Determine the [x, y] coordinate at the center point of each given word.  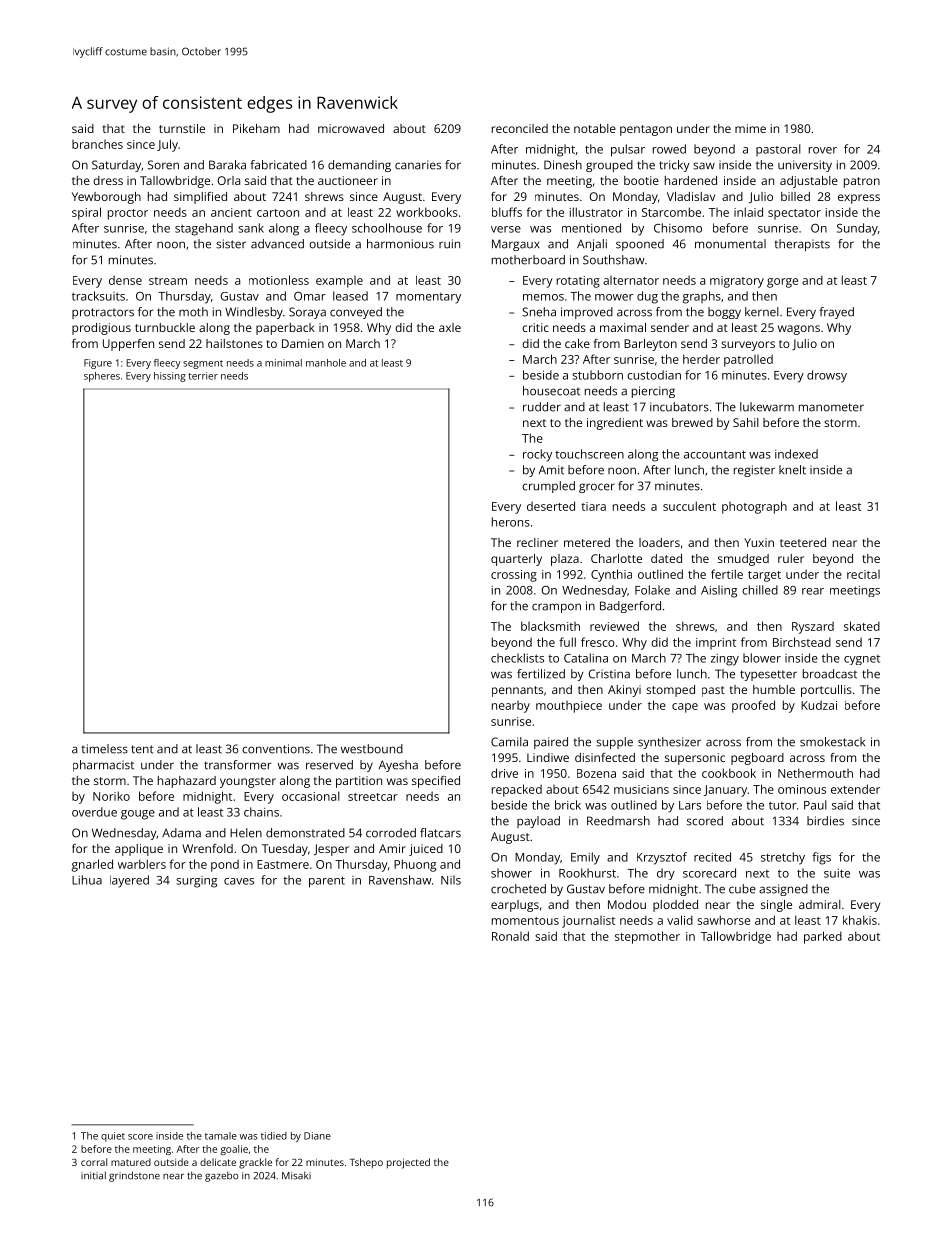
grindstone [134, 1176]
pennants [517, 691]
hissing [170, 377]
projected [408, 1163]
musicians [641, 789]
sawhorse [723, 920]
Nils [451, 880]
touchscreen [589, 454]
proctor [128, 214]
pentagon [646, 130]
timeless [104, 749]
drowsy [827, 376]
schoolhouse [387, 228]
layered [129, 881]
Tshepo [366, 1163]
